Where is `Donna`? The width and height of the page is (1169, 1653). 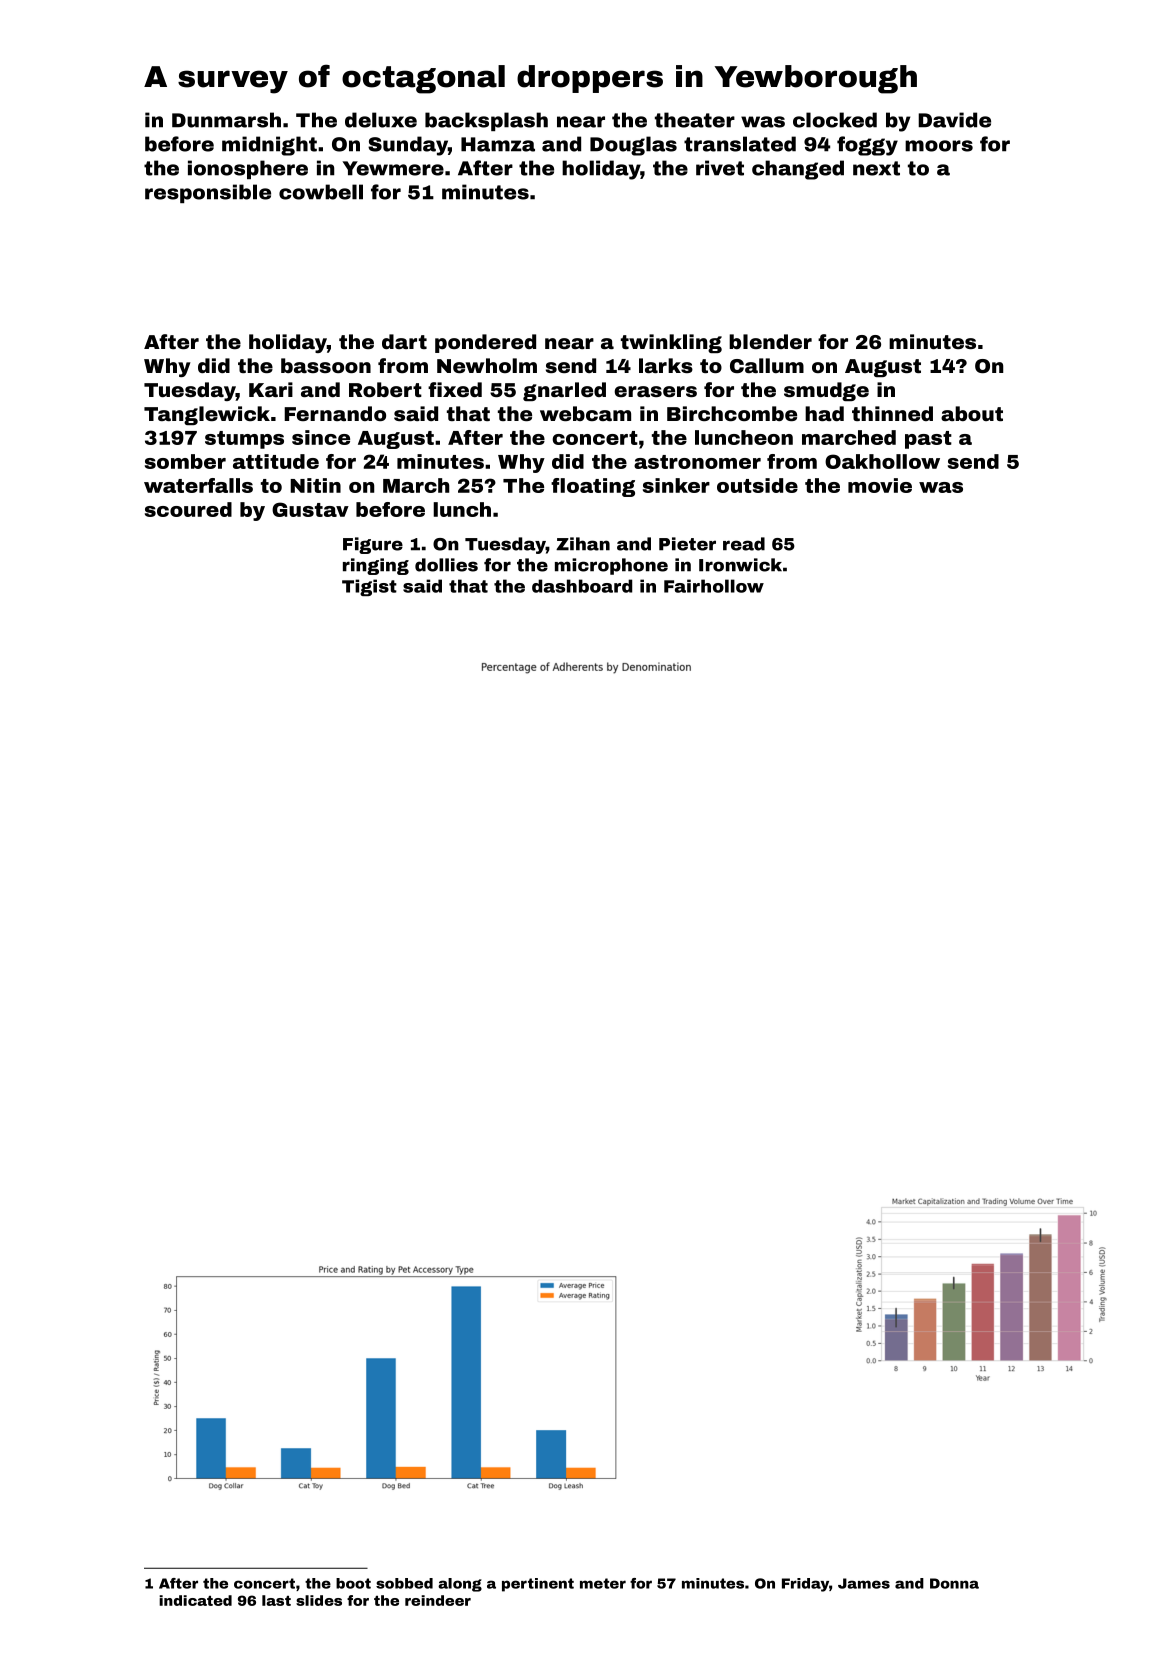
Donna is located at coordinates (954, 1583).
